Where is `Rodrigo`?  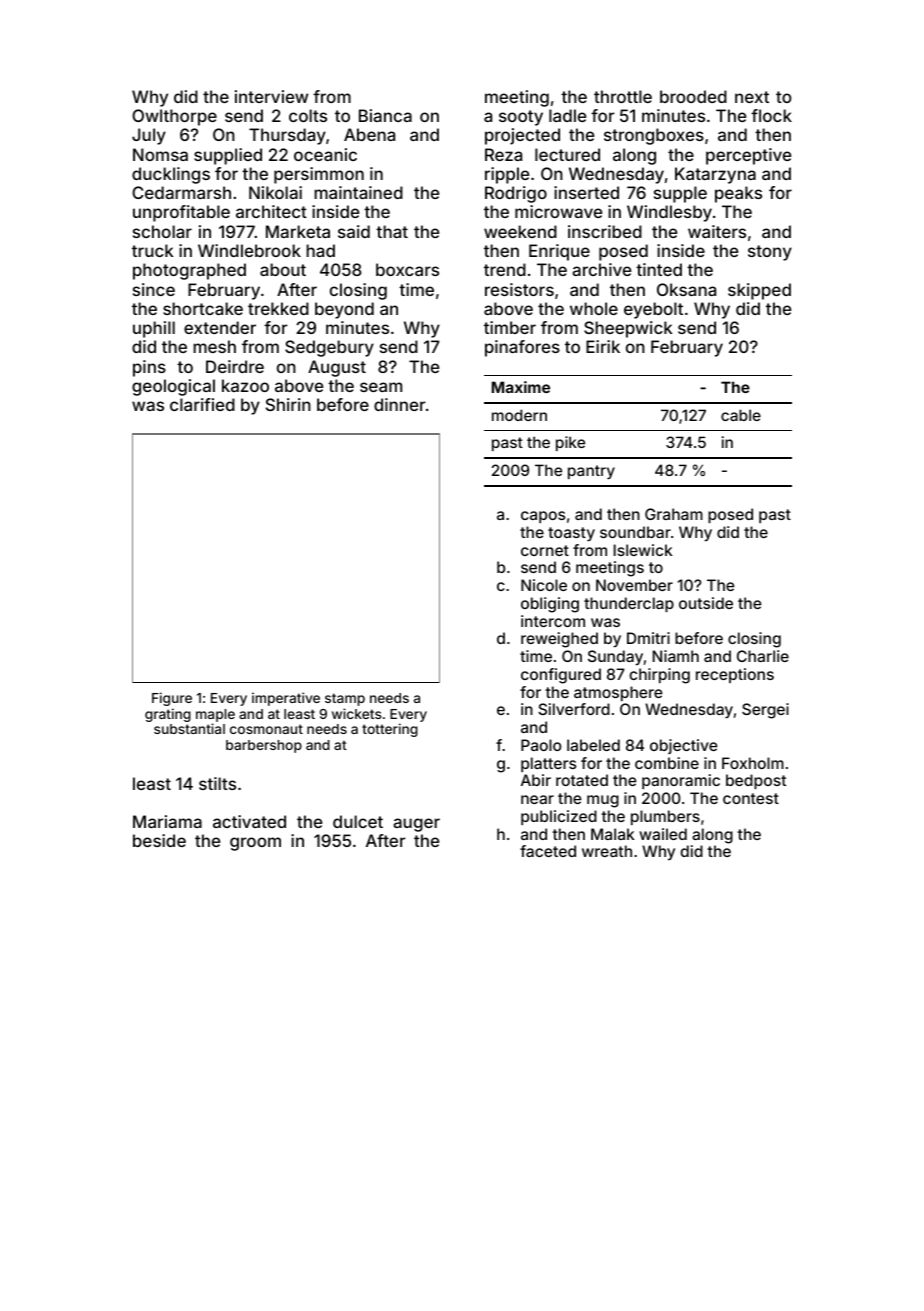
Rodrigo is located at coordinates (516, 194).
